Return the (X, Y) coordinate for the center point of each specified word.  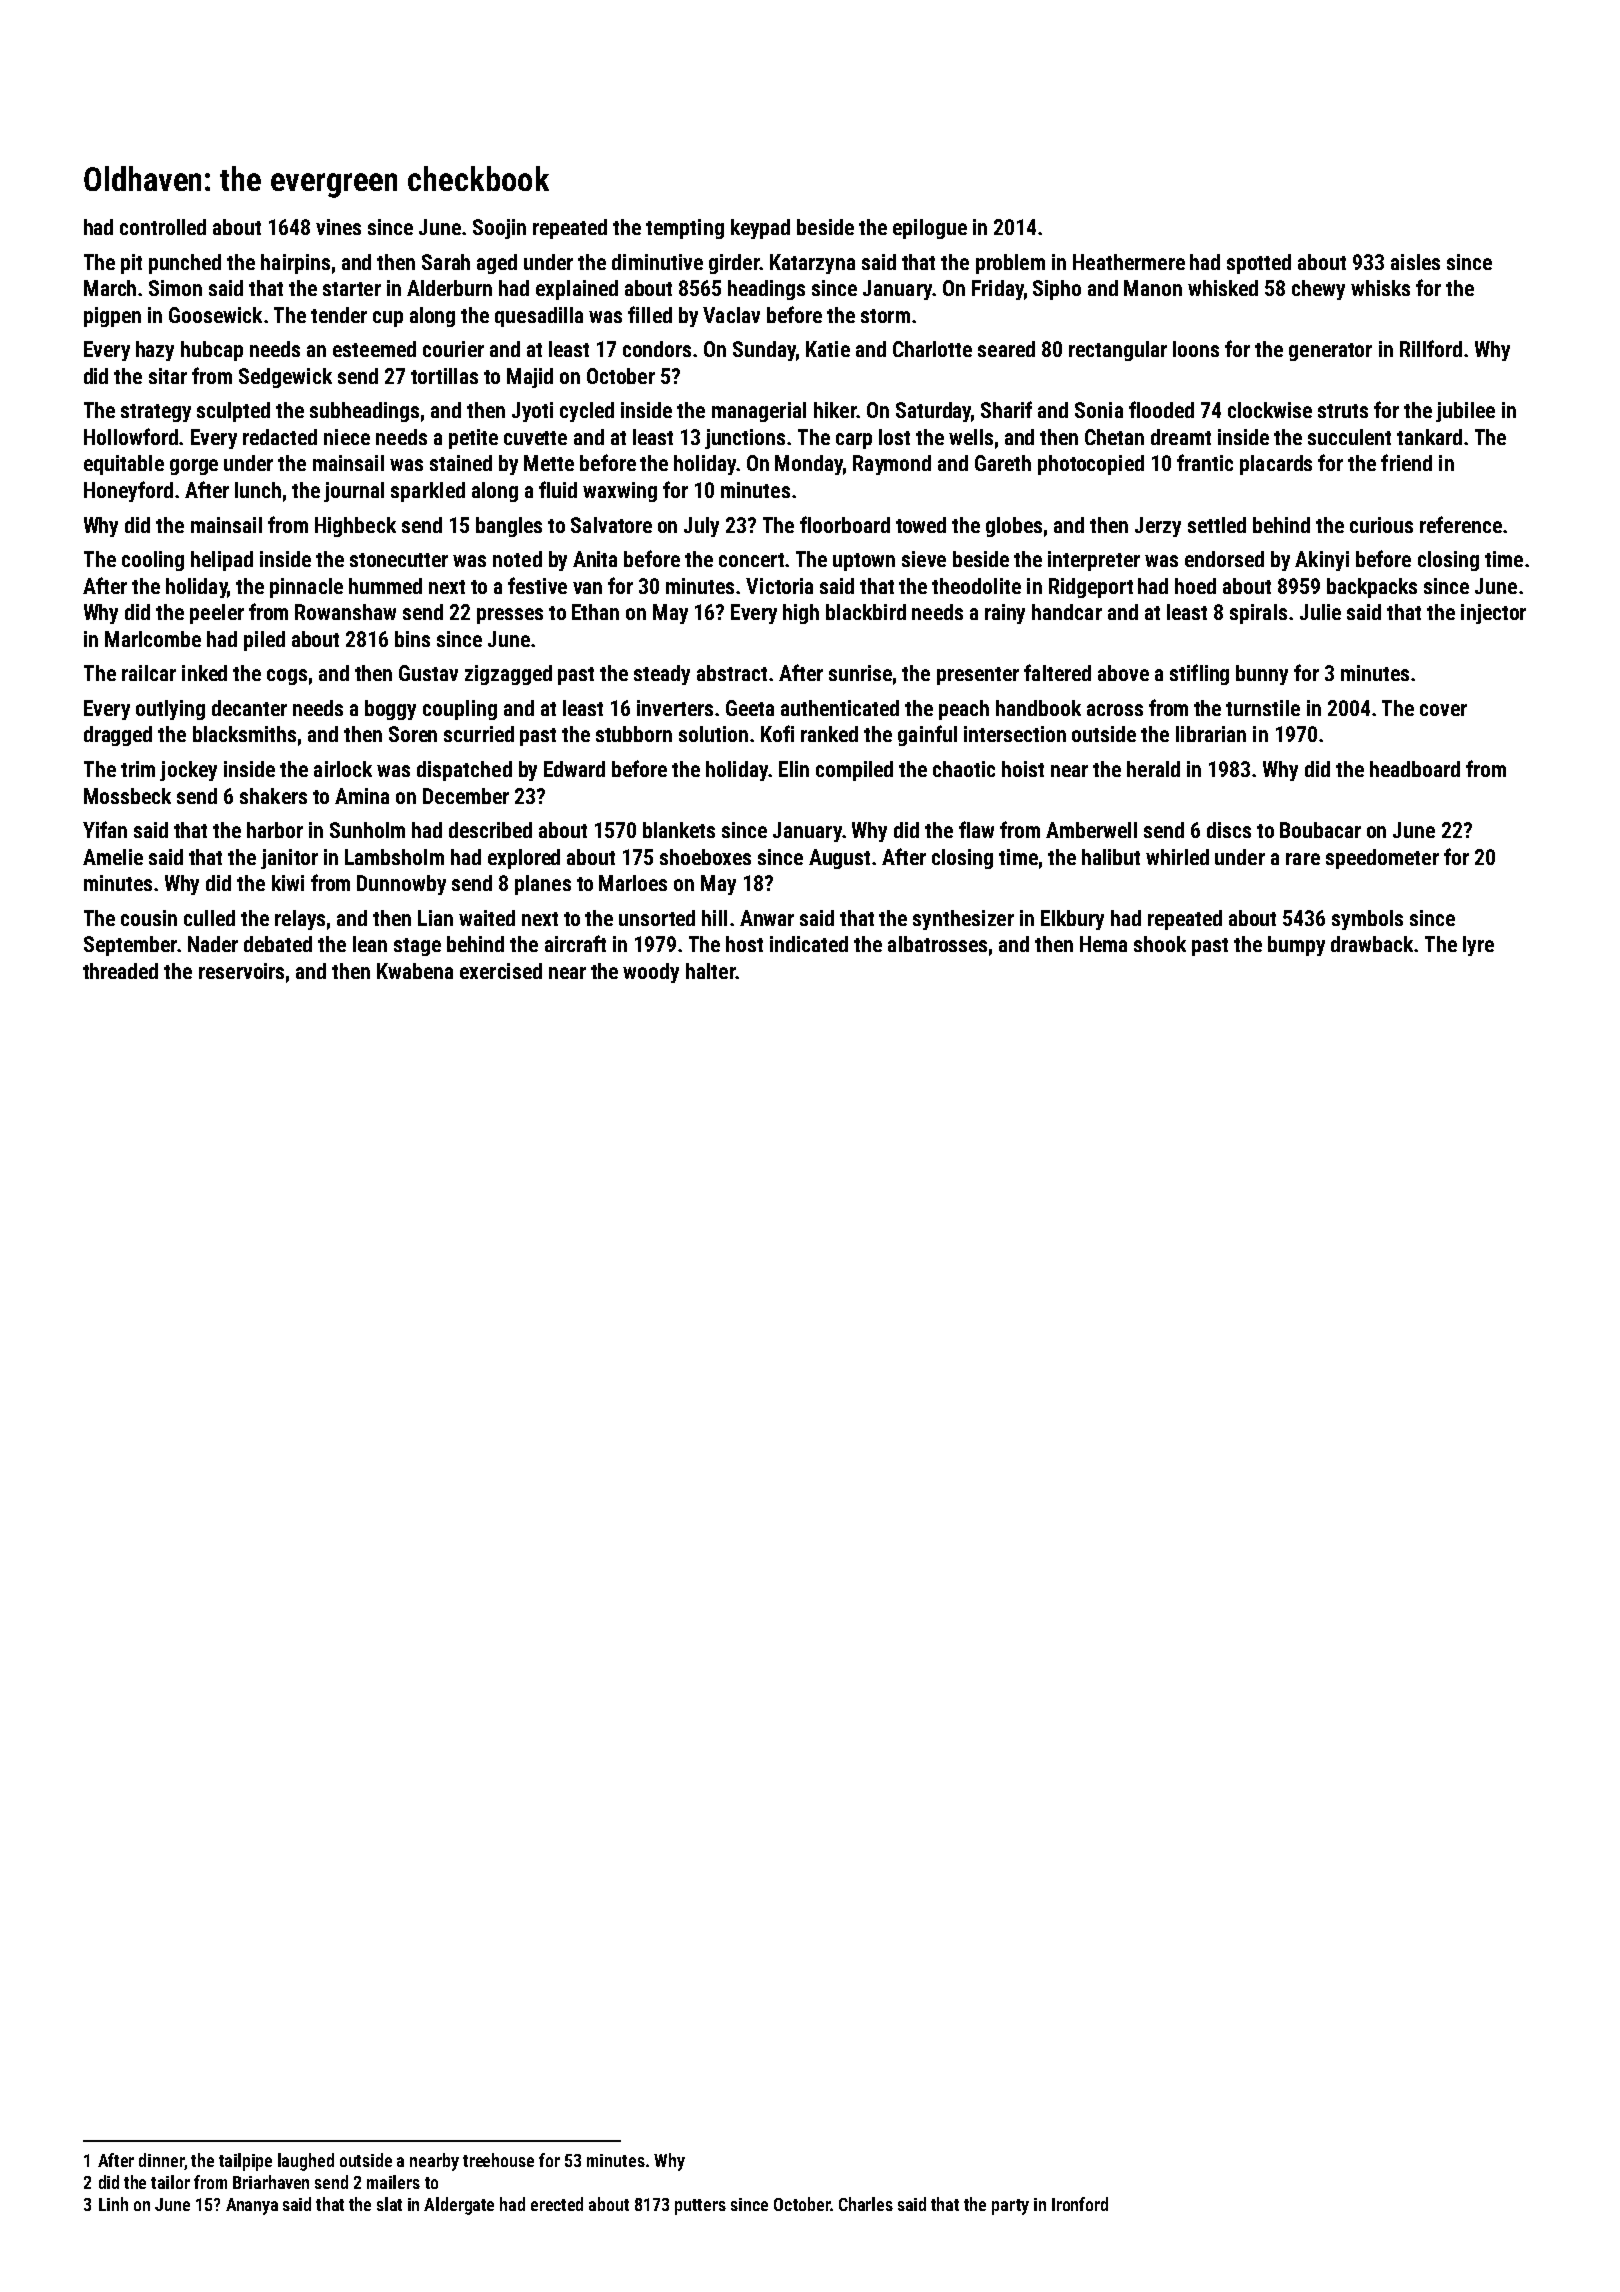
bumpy (1296, 946)
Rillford (1431, 348)
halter (711, 971)
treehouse (498, 2160)
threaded (120, 971)
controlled (163, 227)
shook (1160, 944)
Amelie (113, 857)
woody (651, 973)
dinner (162, 2161)
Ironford (1080, 2204)
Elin (794, 769)
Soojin (499, 229)
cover (1443, 710)
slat (389, 2204)
